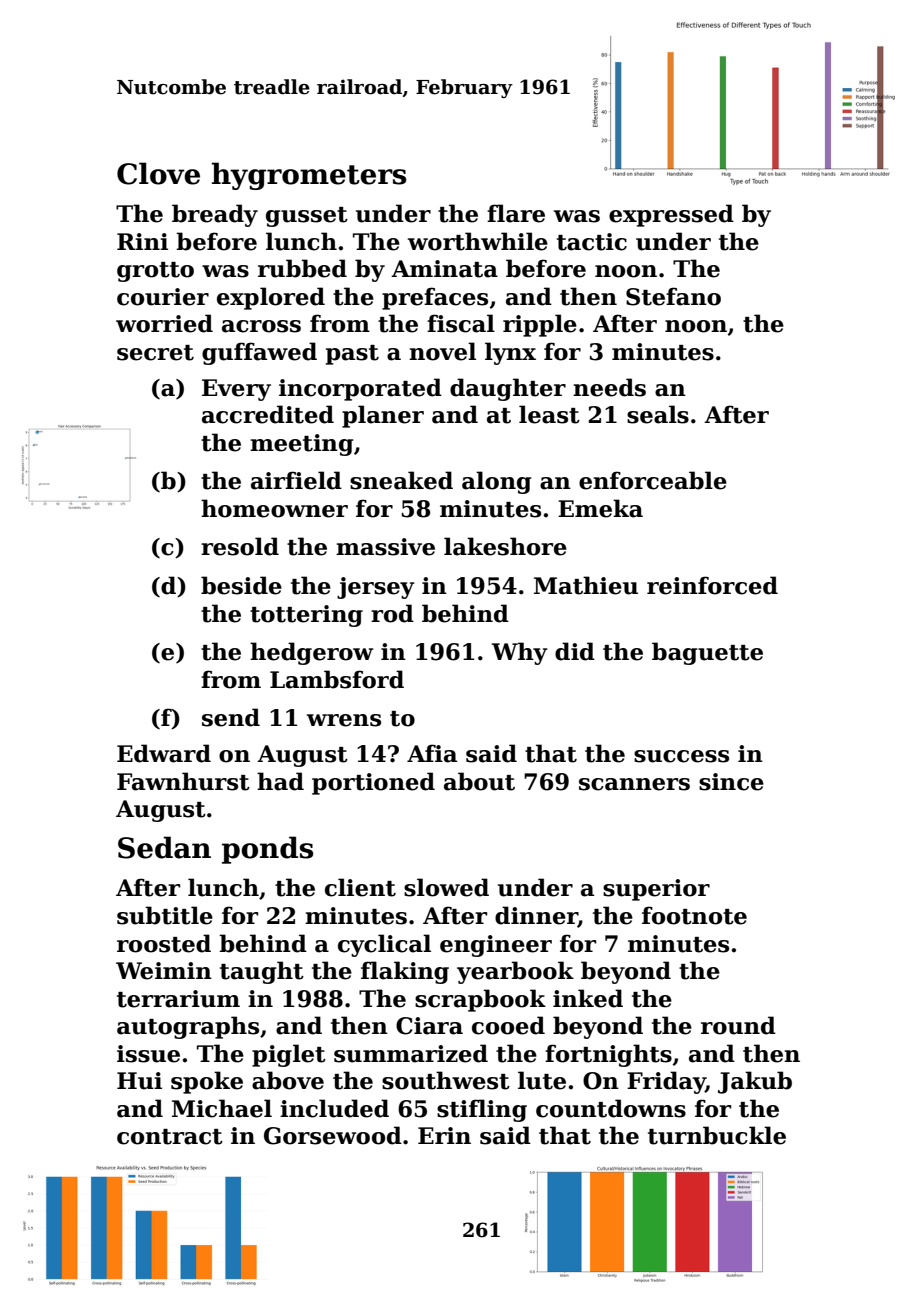 This document has height=1311, width=924. Describe the element at coordinates (731, 782) in the document. I see `since` at that location.
